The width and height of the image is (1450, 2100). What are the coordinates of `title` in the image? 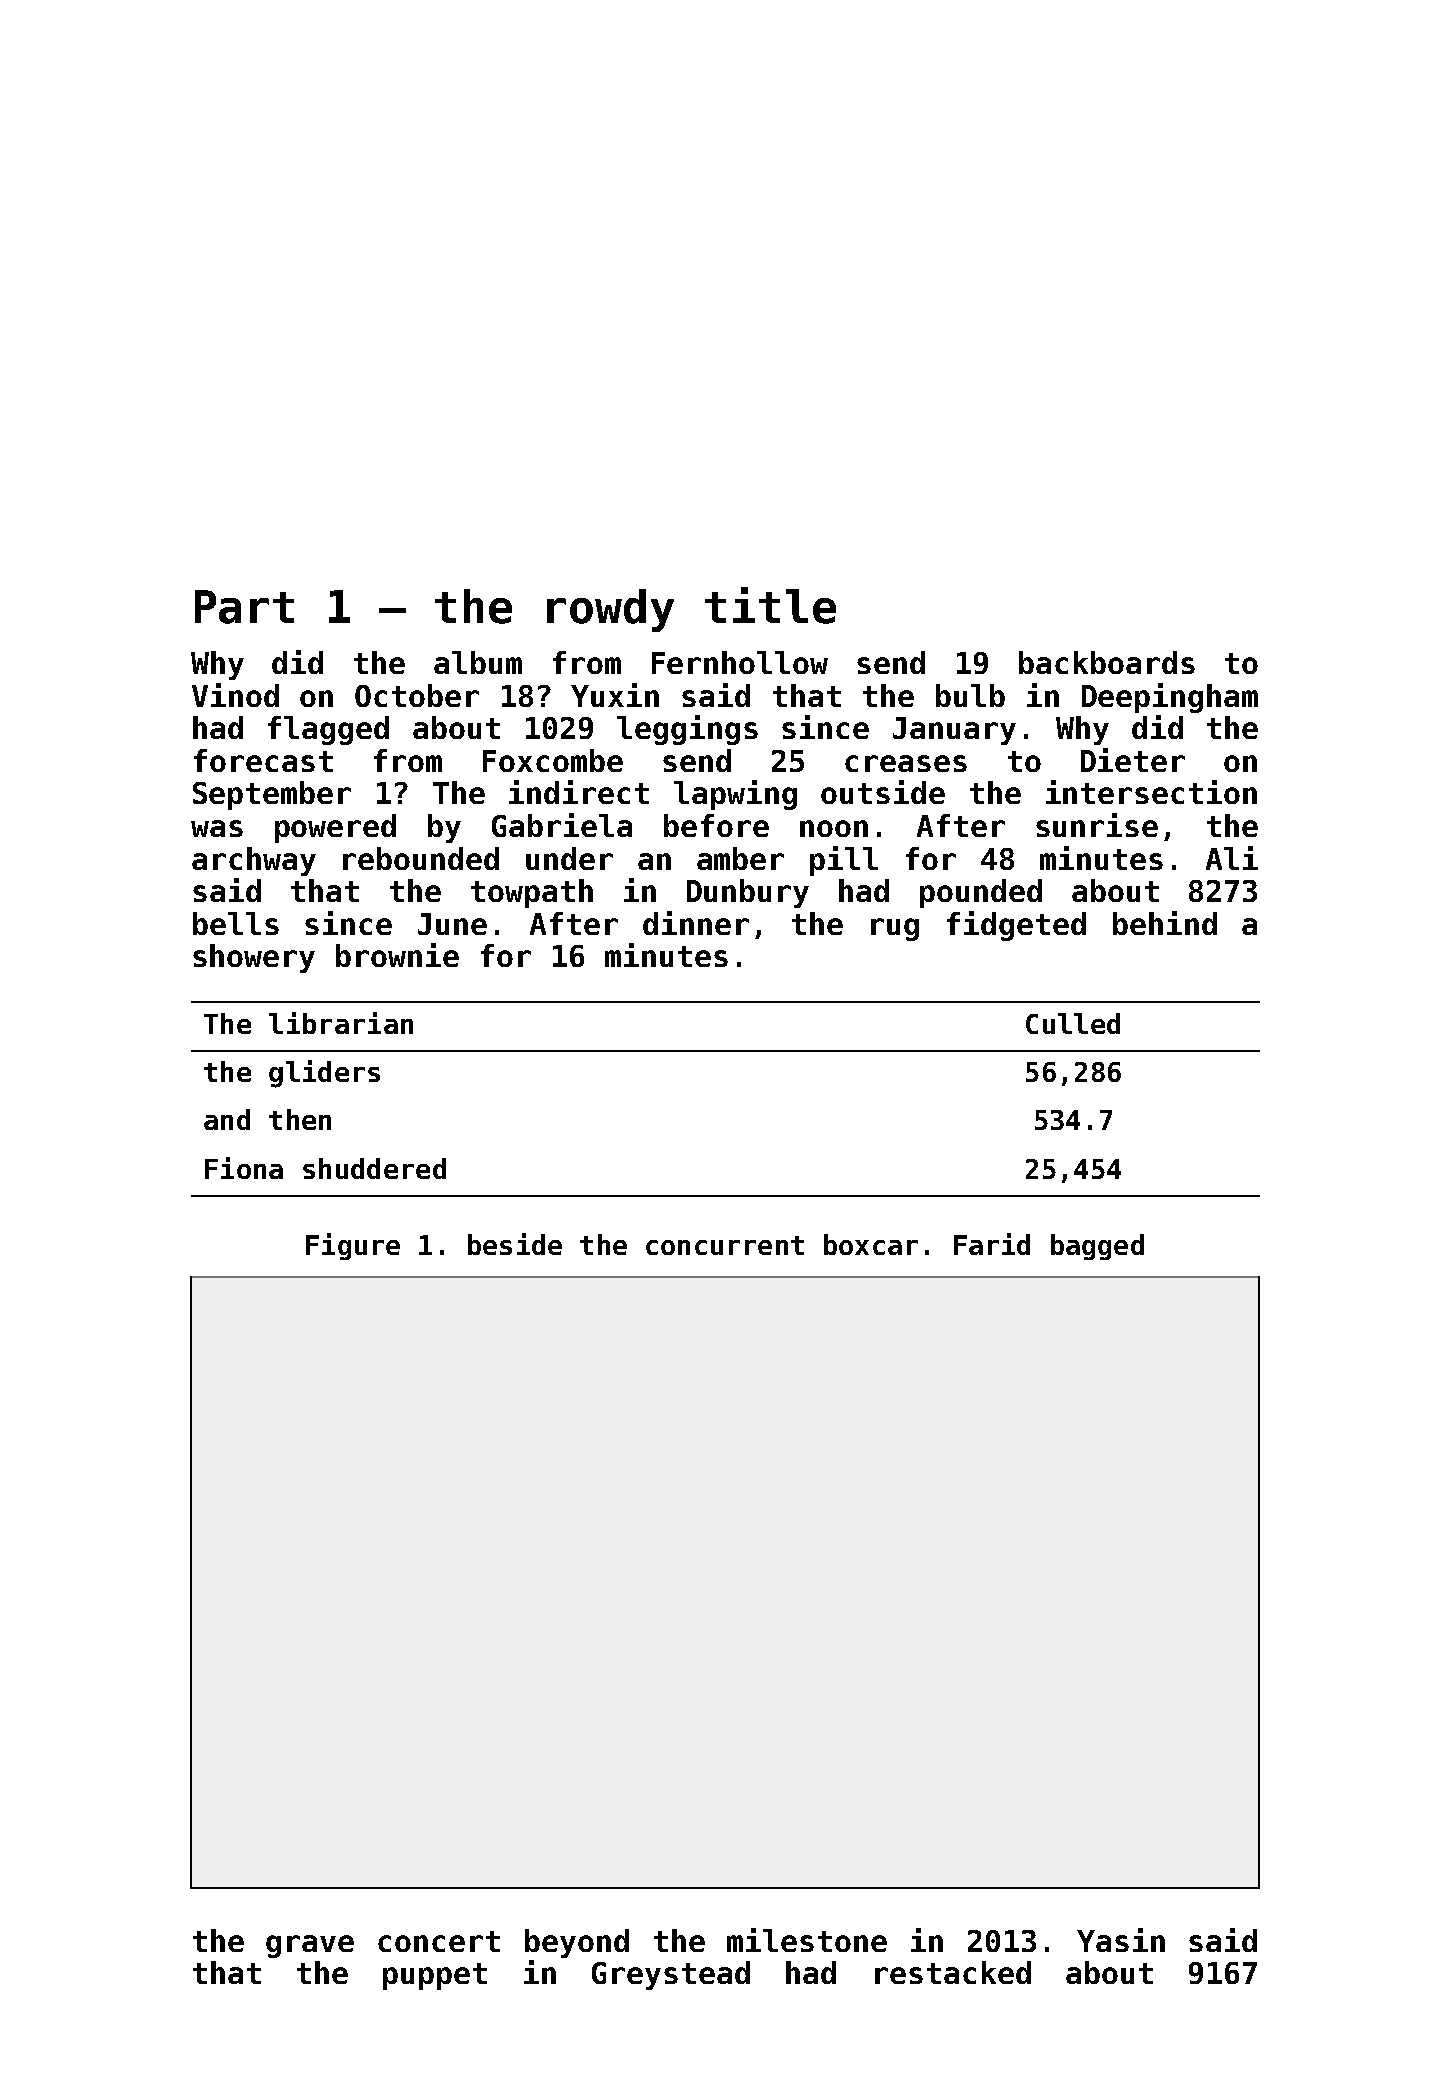 It's located at (770, 605).
